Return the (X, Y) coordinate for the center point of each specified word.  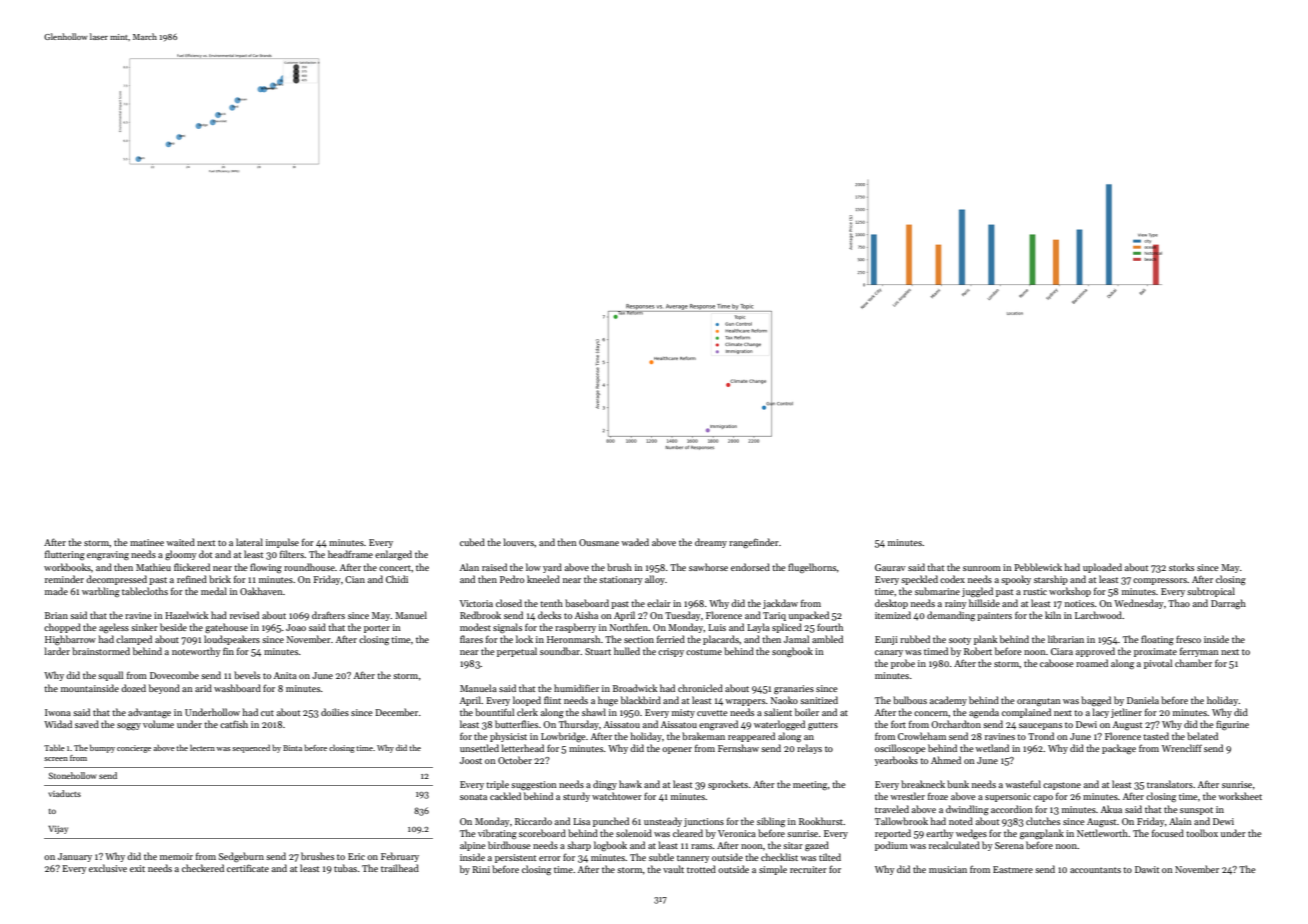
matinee (147, 542)
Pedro (512, 579)
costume (704, 652)
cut (267, 713)
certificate (248, 868)
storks (1181, 567)
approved (1095, 652)
